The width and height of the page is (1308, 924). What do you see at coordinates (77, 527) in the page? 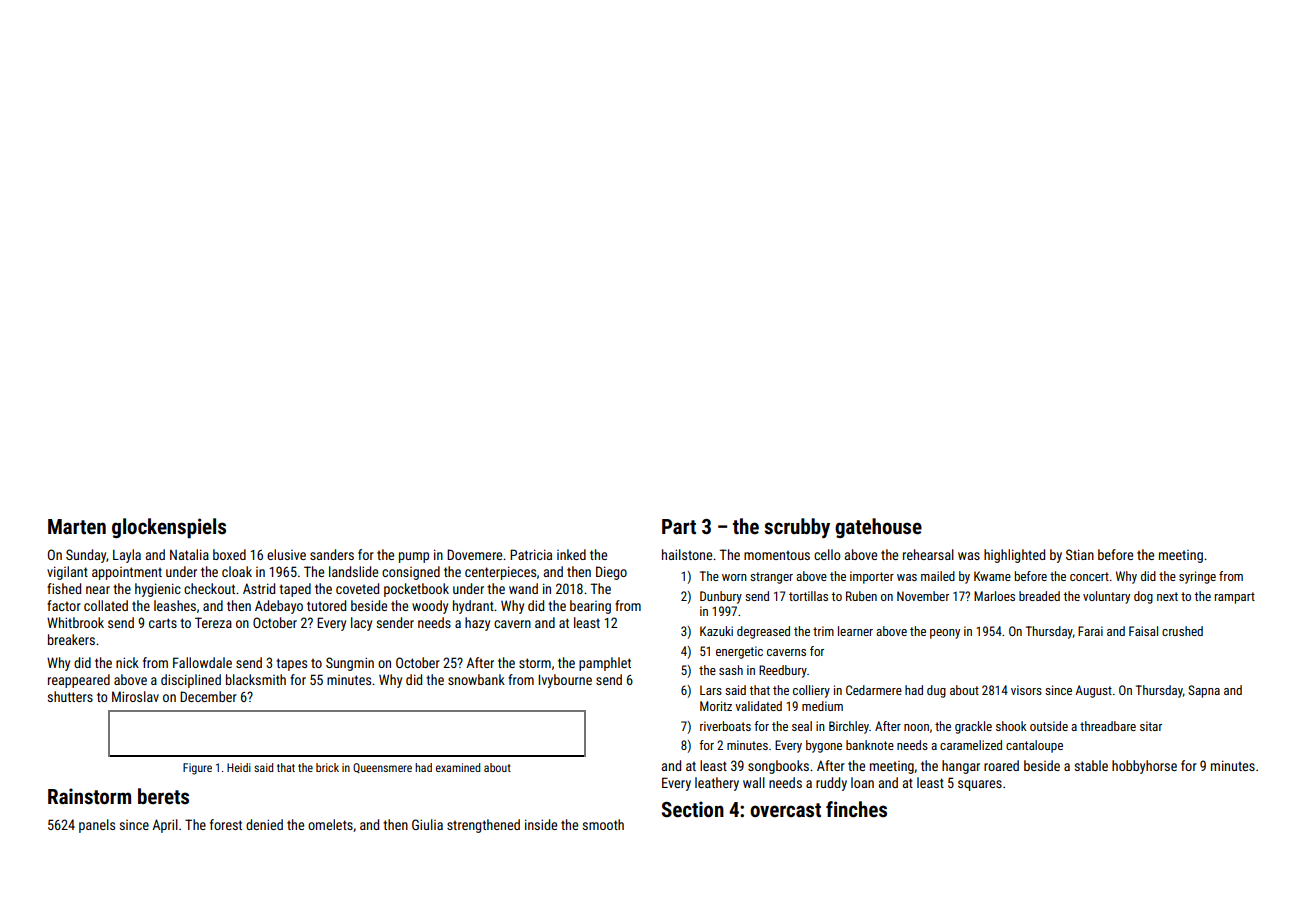
I see `Marten` at bounding box center [77, 527].
